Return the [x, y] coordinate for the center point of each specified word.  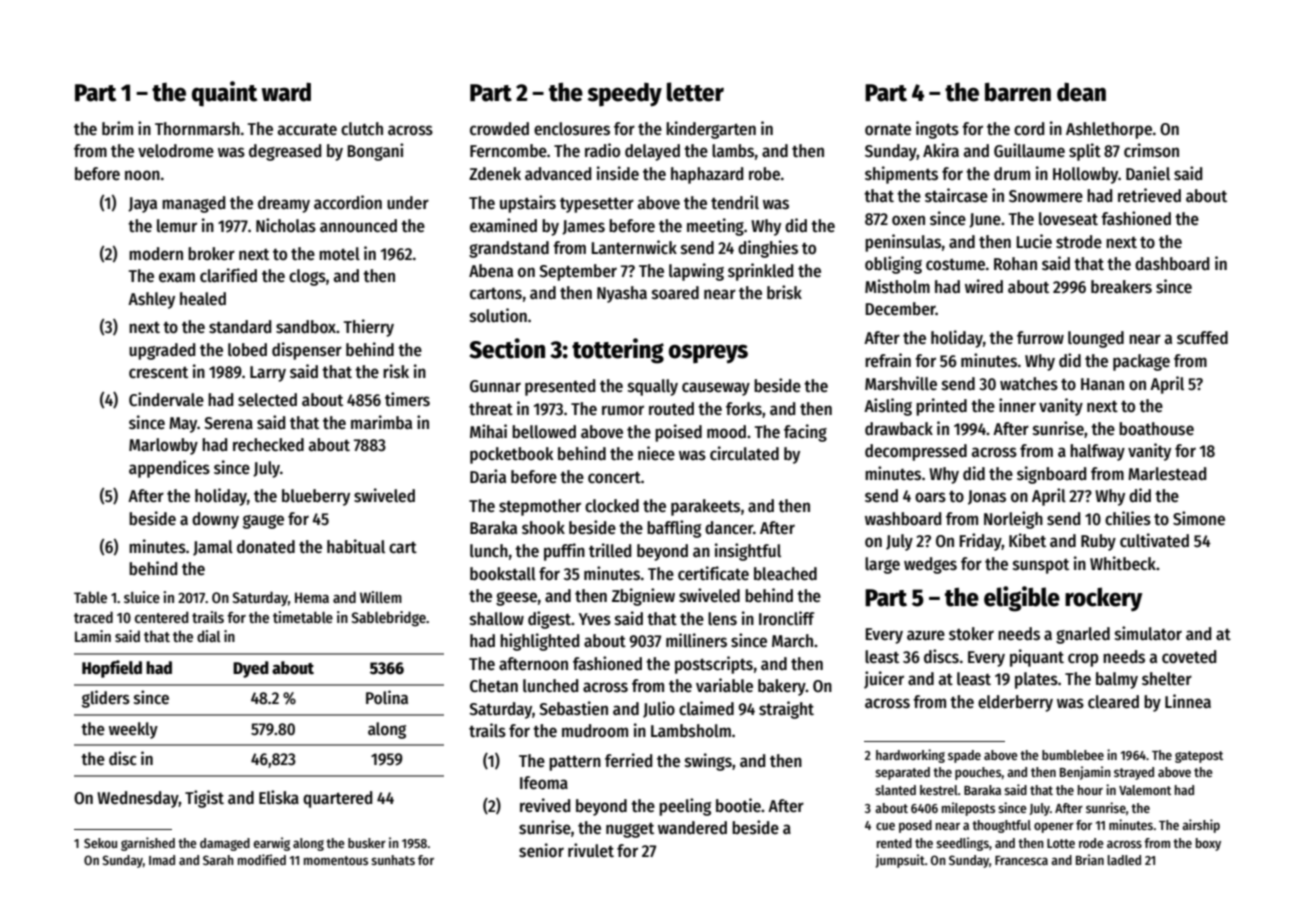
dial [208, 636]
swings [708, 762]
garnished [148, 844]
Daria [488, 476]
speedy [624, 95]
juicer [884, 680]
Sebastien [573, 708]
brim [117, 128]
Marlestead [1167, 474]
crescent [158, 373]
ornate [888, 130]
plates [1036, 680]
